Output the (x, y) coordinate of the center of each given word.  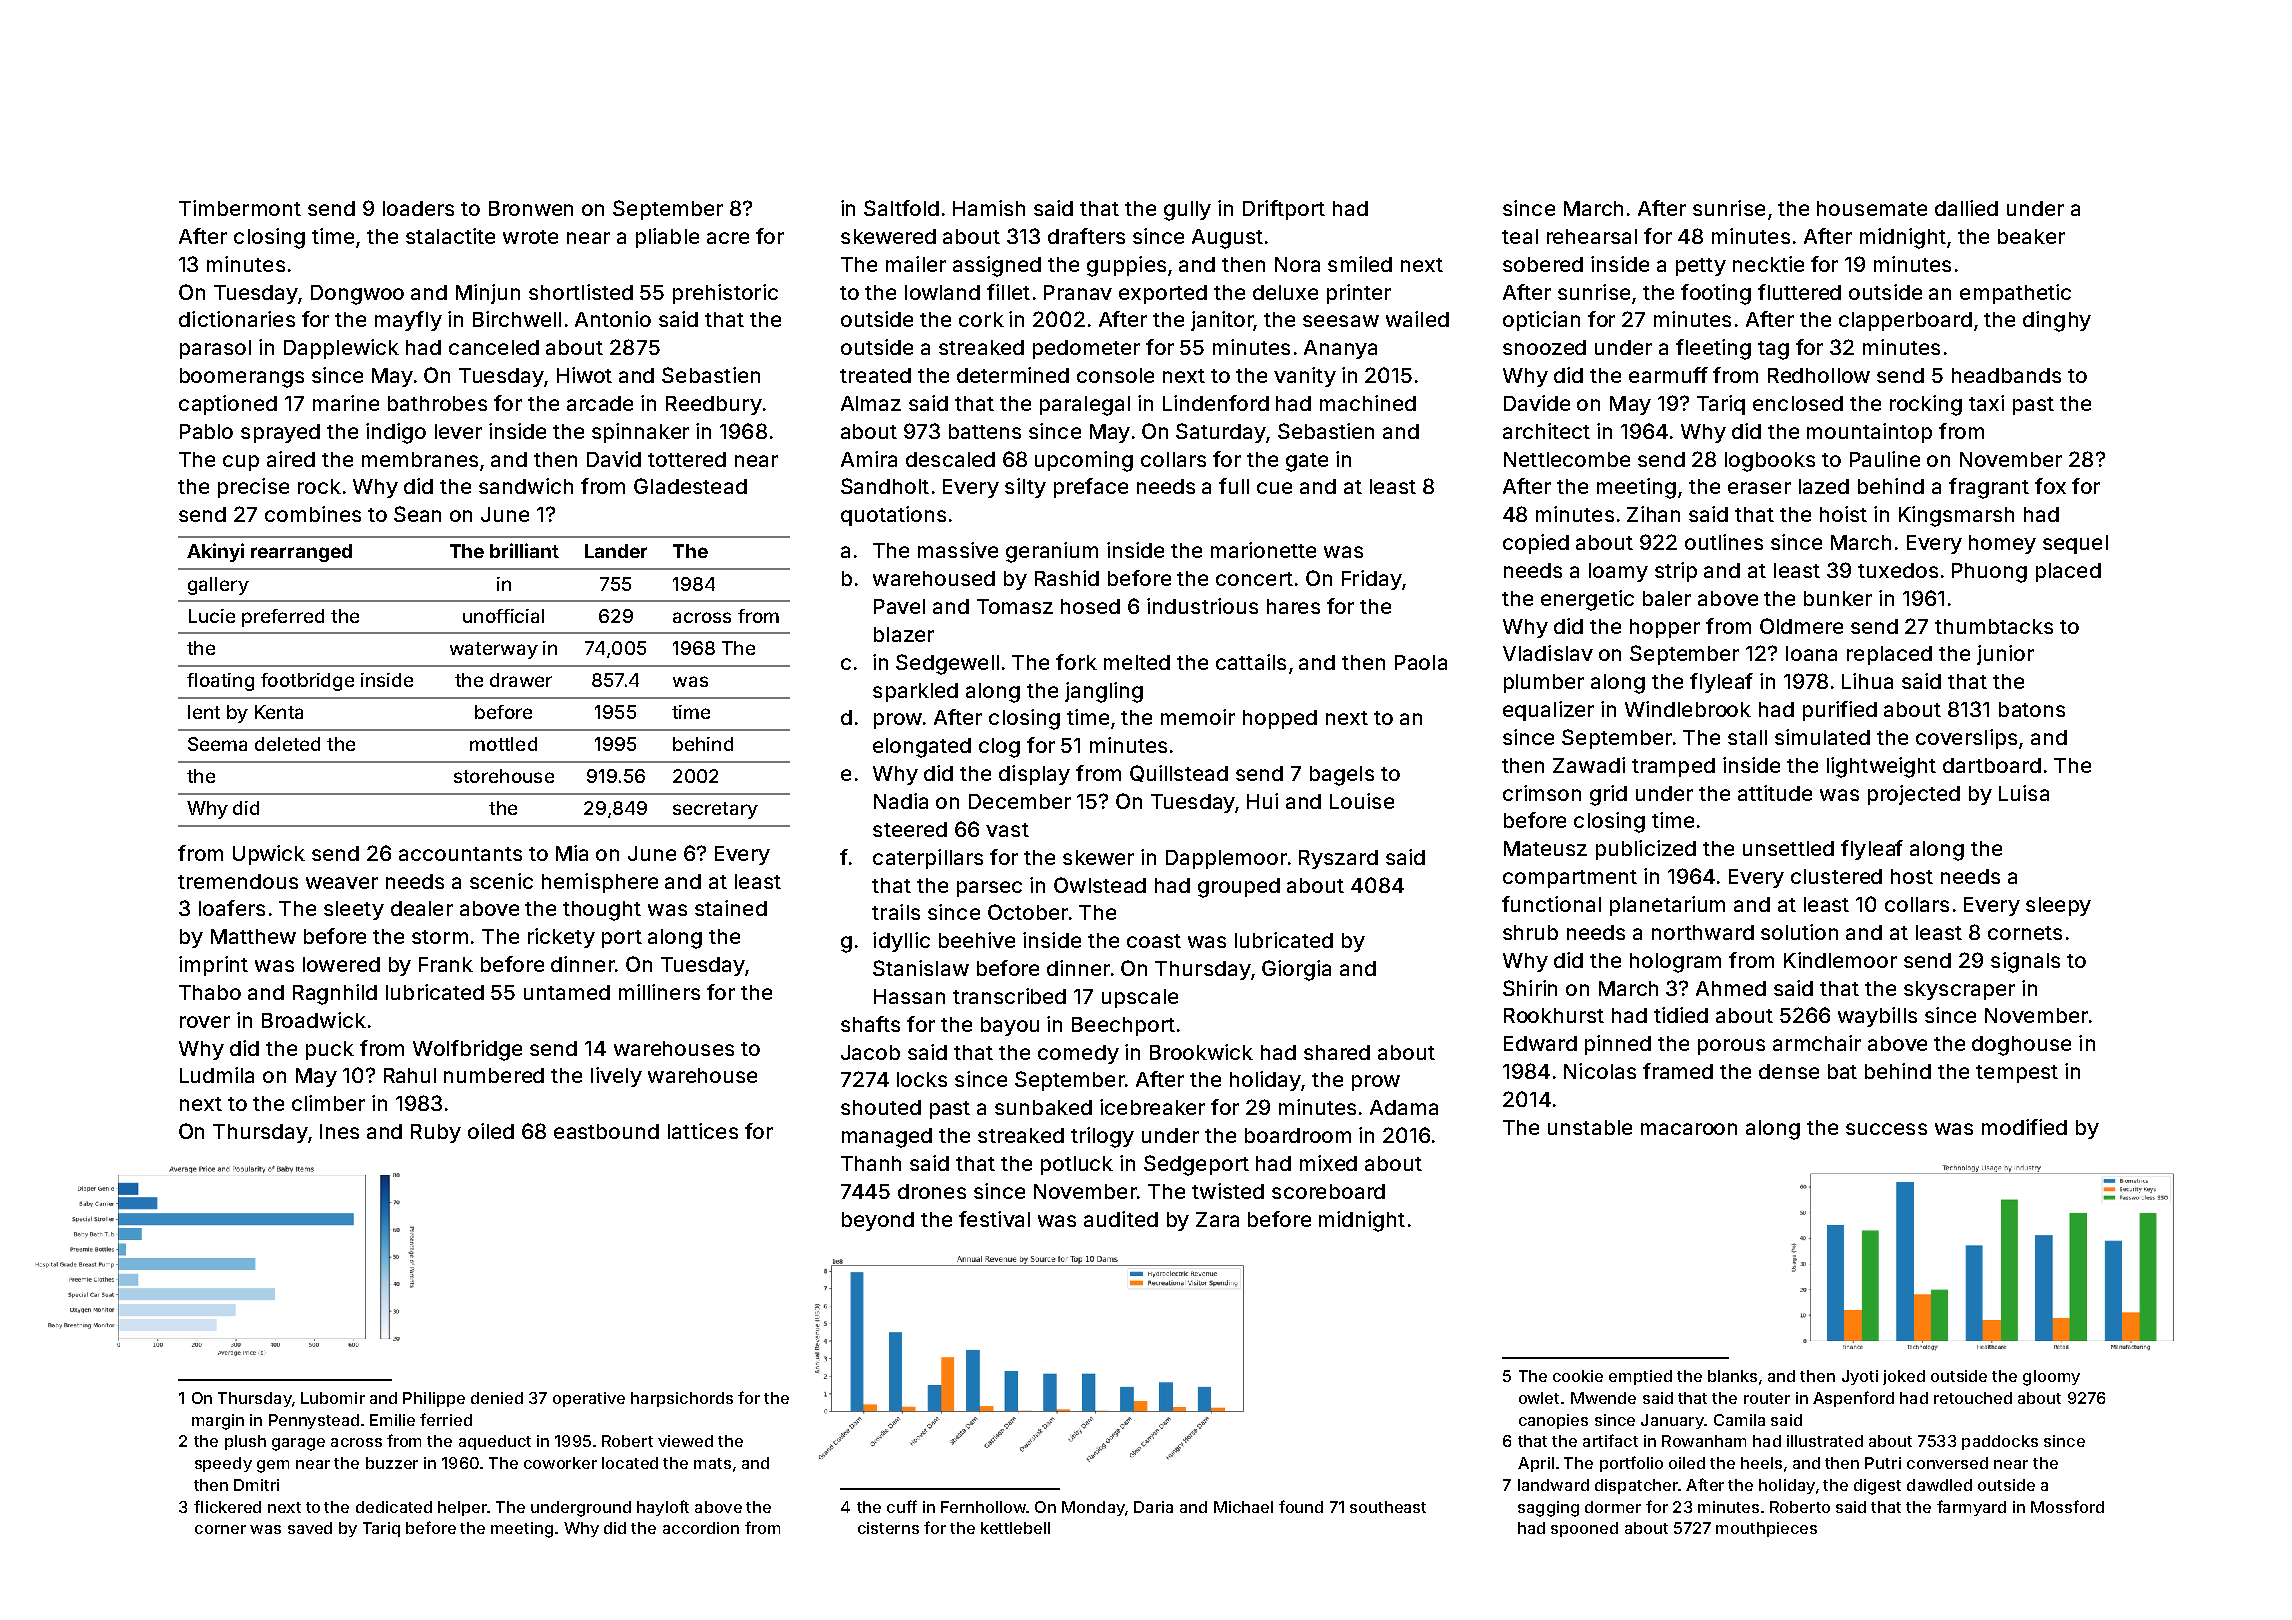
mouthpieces (1766, 1529)
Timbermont (240, 208)
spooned (1584, 1529)
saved (310, 1528)
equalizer (1548, 711)
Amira (869, 459)
